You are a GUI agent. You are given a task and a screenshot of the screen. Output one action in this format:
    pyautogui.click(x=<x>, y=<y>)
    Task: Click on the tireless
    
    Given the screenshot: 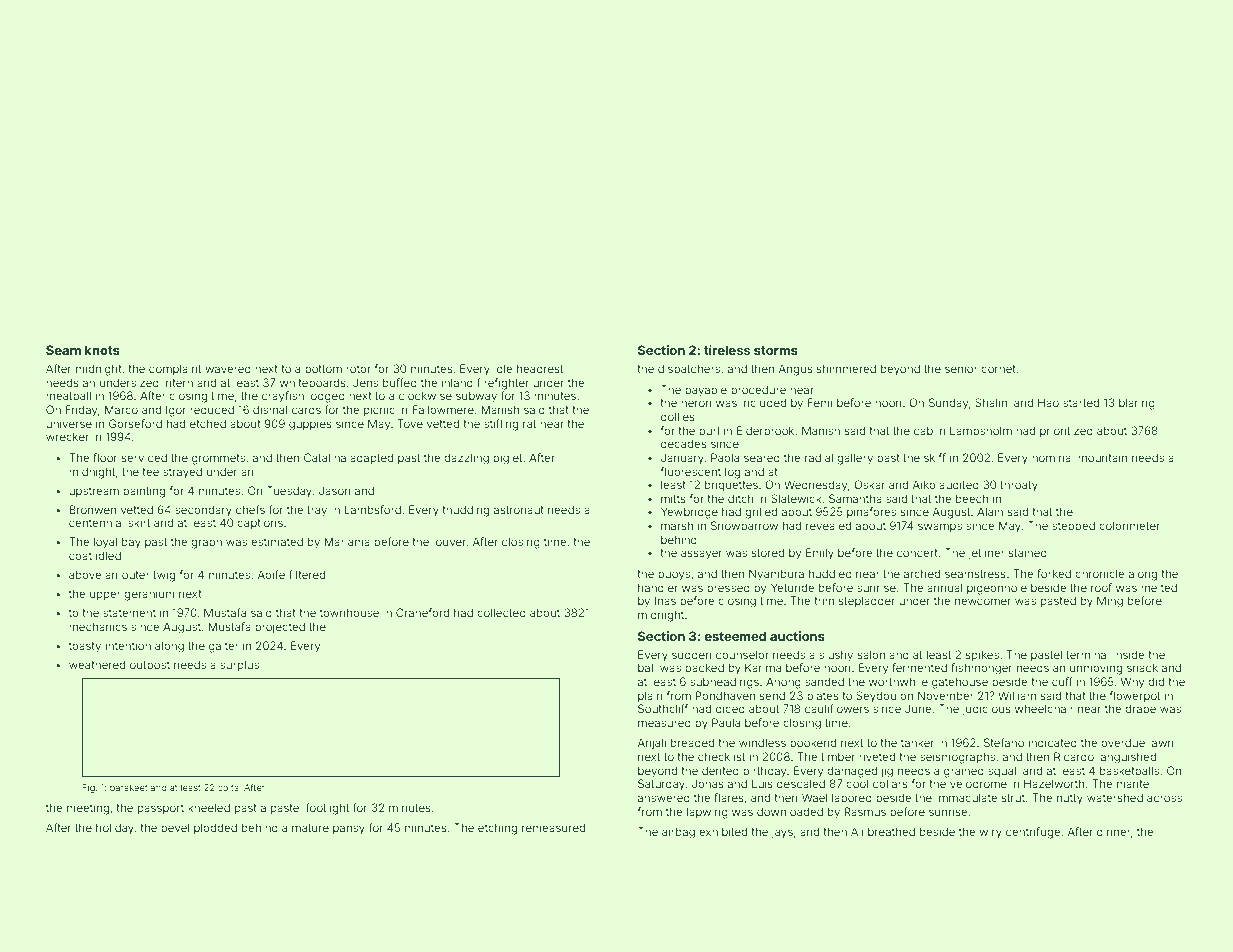 What is the action you would take?
    pyautogui.click(x=727, y=350)
